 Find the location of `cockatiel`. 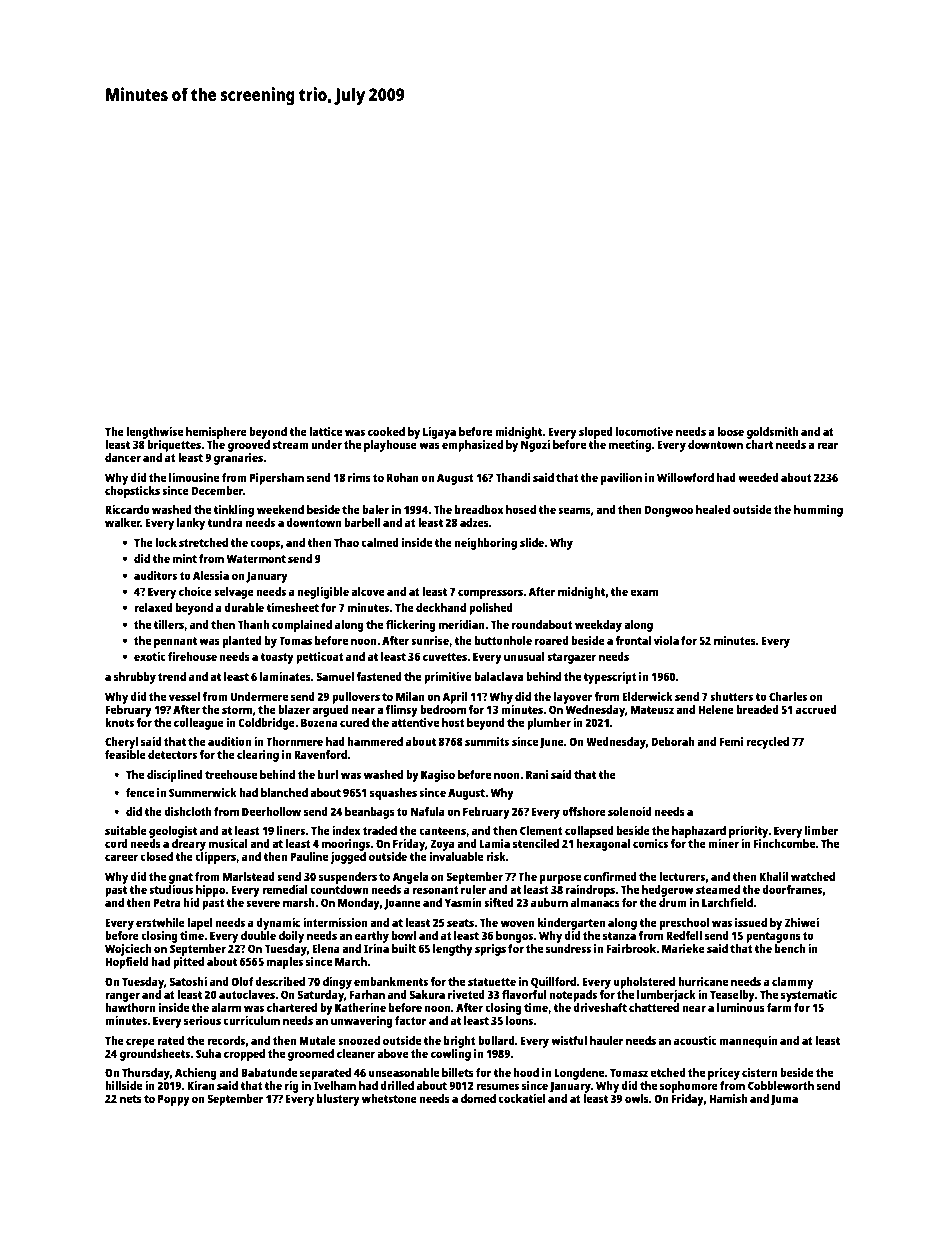

cockatiel is located at coordinates (521, 1098).
